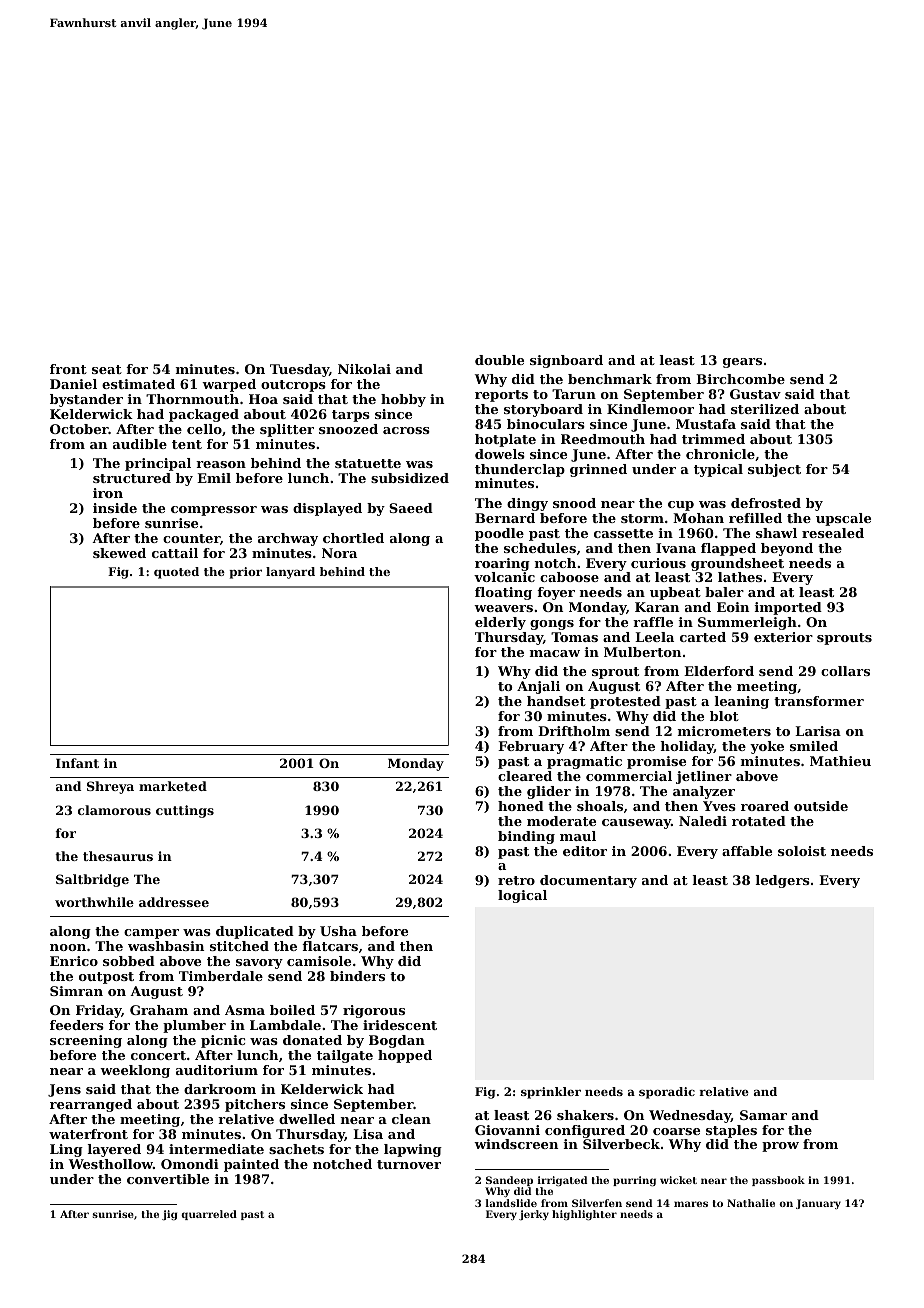 This screenshot has width=924, height=1308. I want to click on jig, so click(169, 1215).
